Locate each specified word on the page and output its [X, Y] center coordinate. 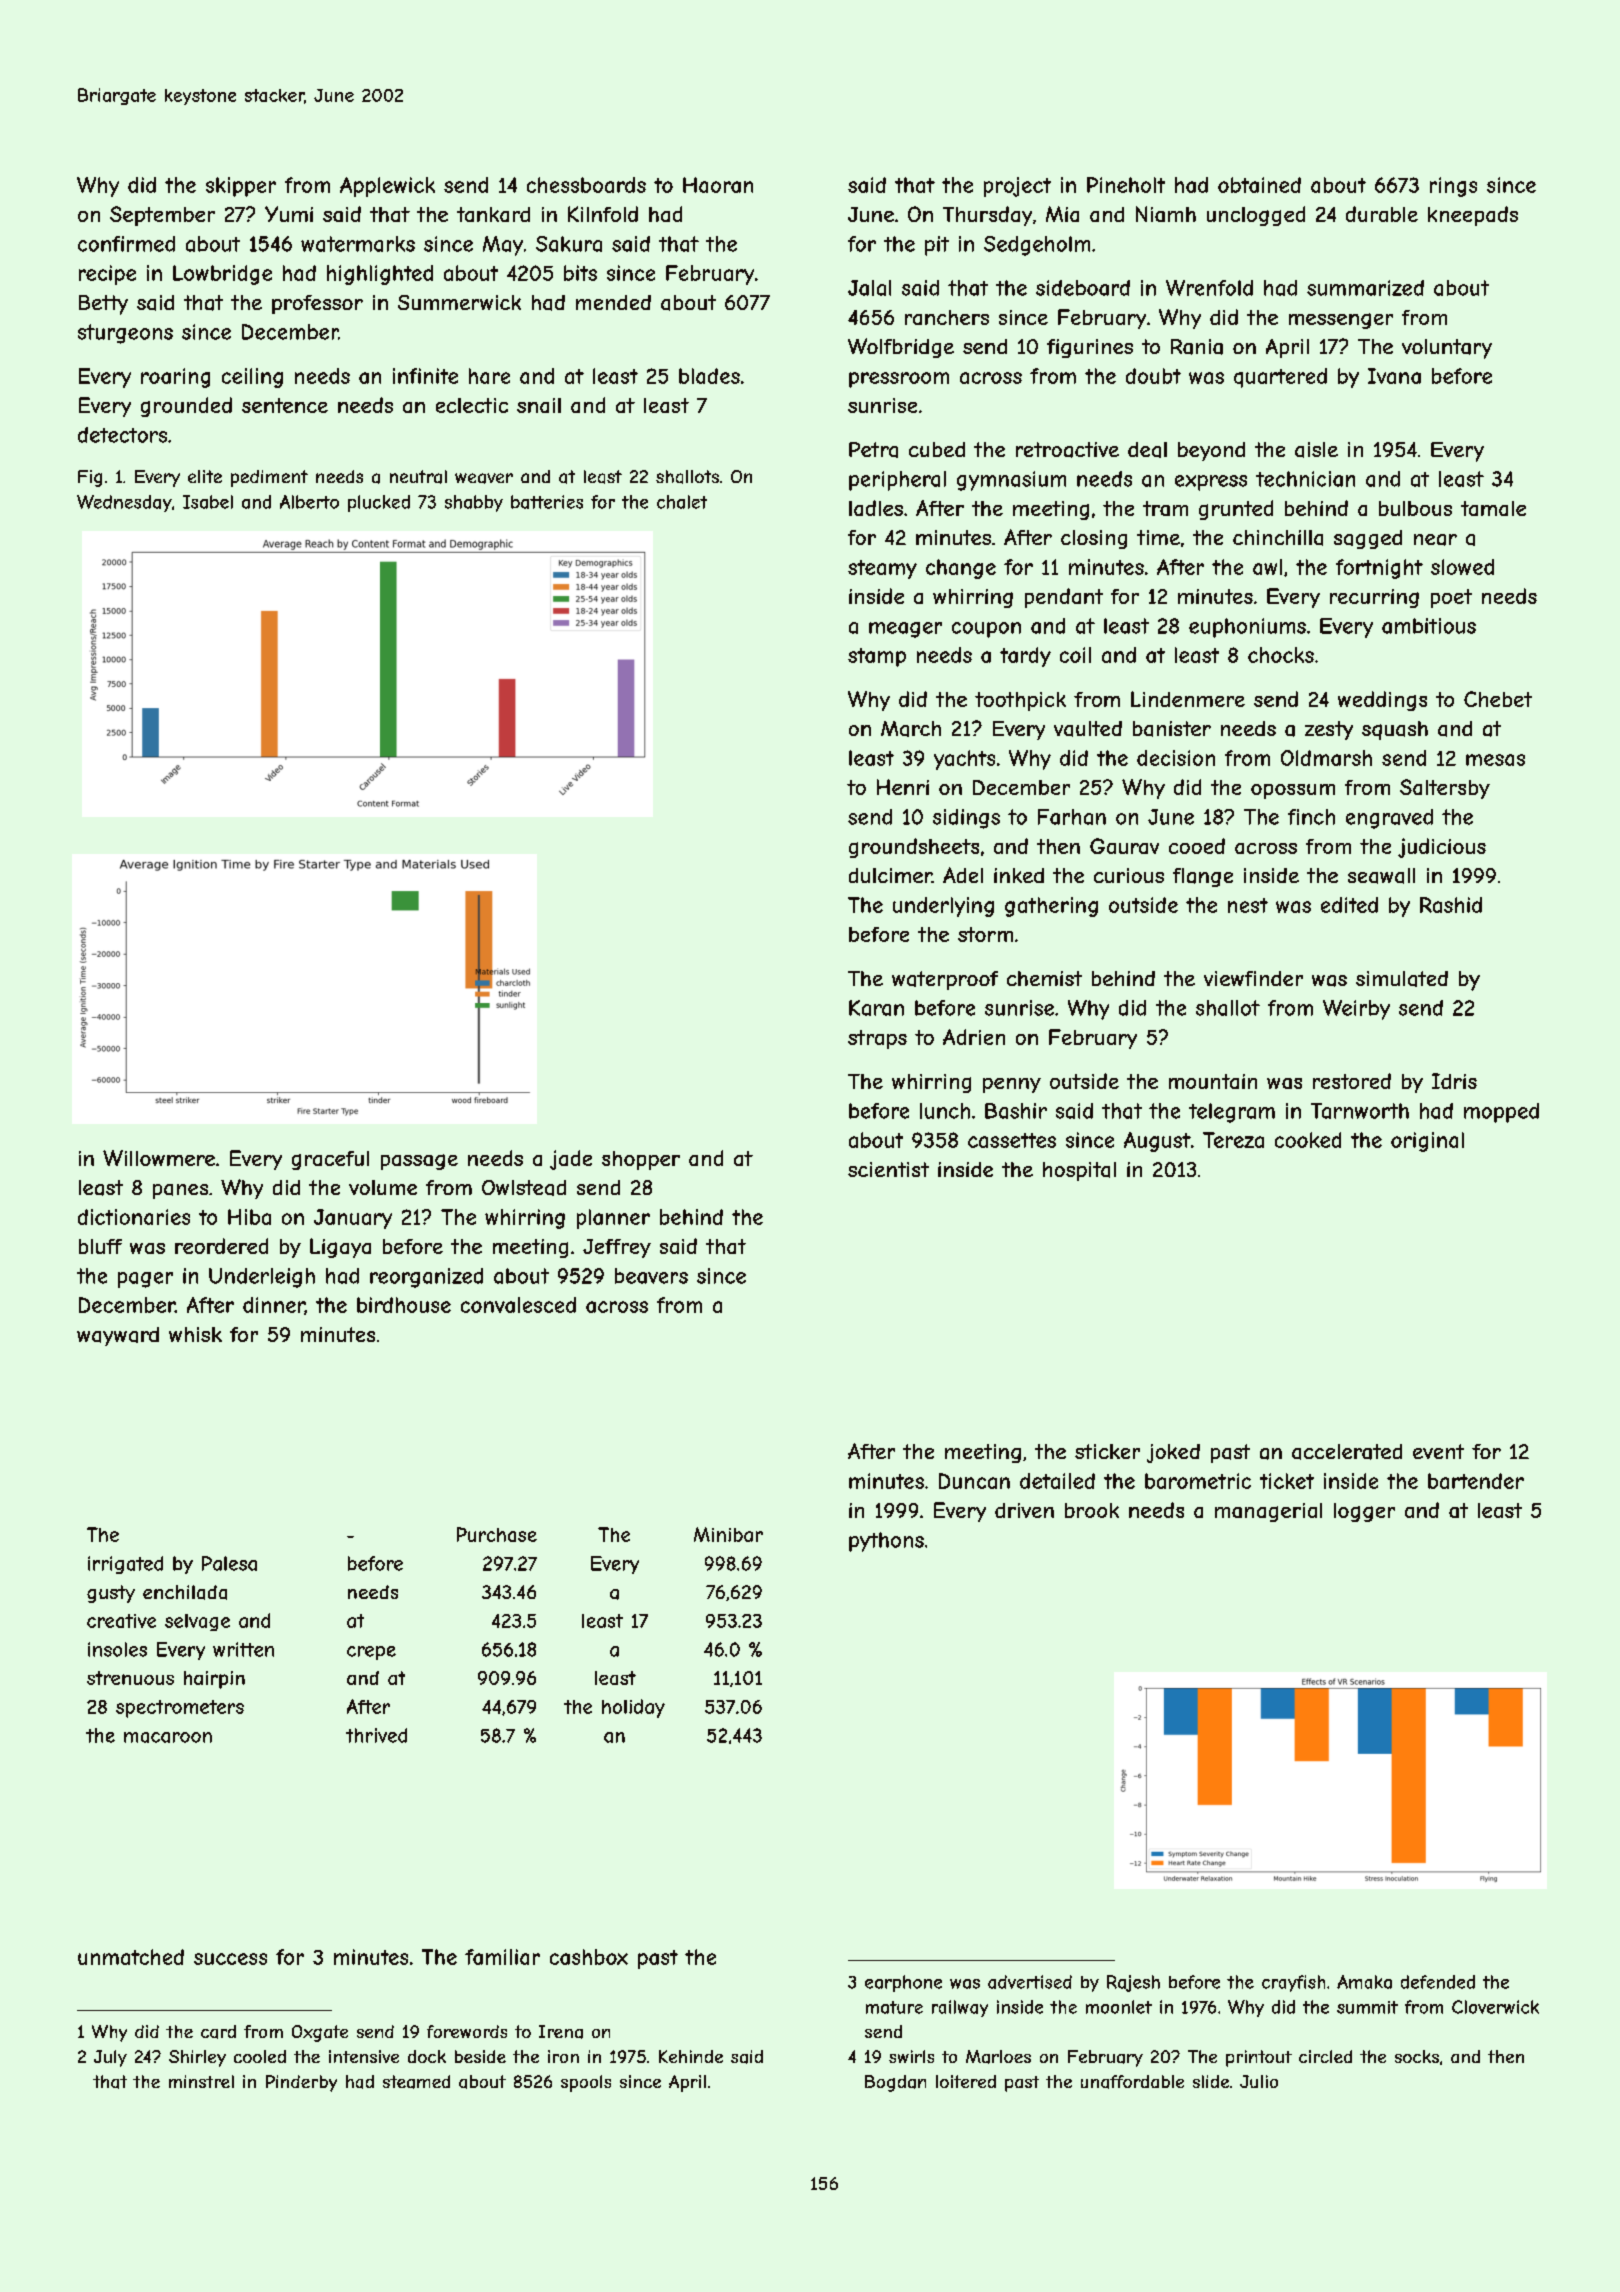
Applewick [387, 187]
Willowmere [159, 1158]
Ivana [1394, 376]
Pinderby [301, 2083]
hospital [1079, 1171]
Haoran [718, 185]
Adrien [974, 1037]
